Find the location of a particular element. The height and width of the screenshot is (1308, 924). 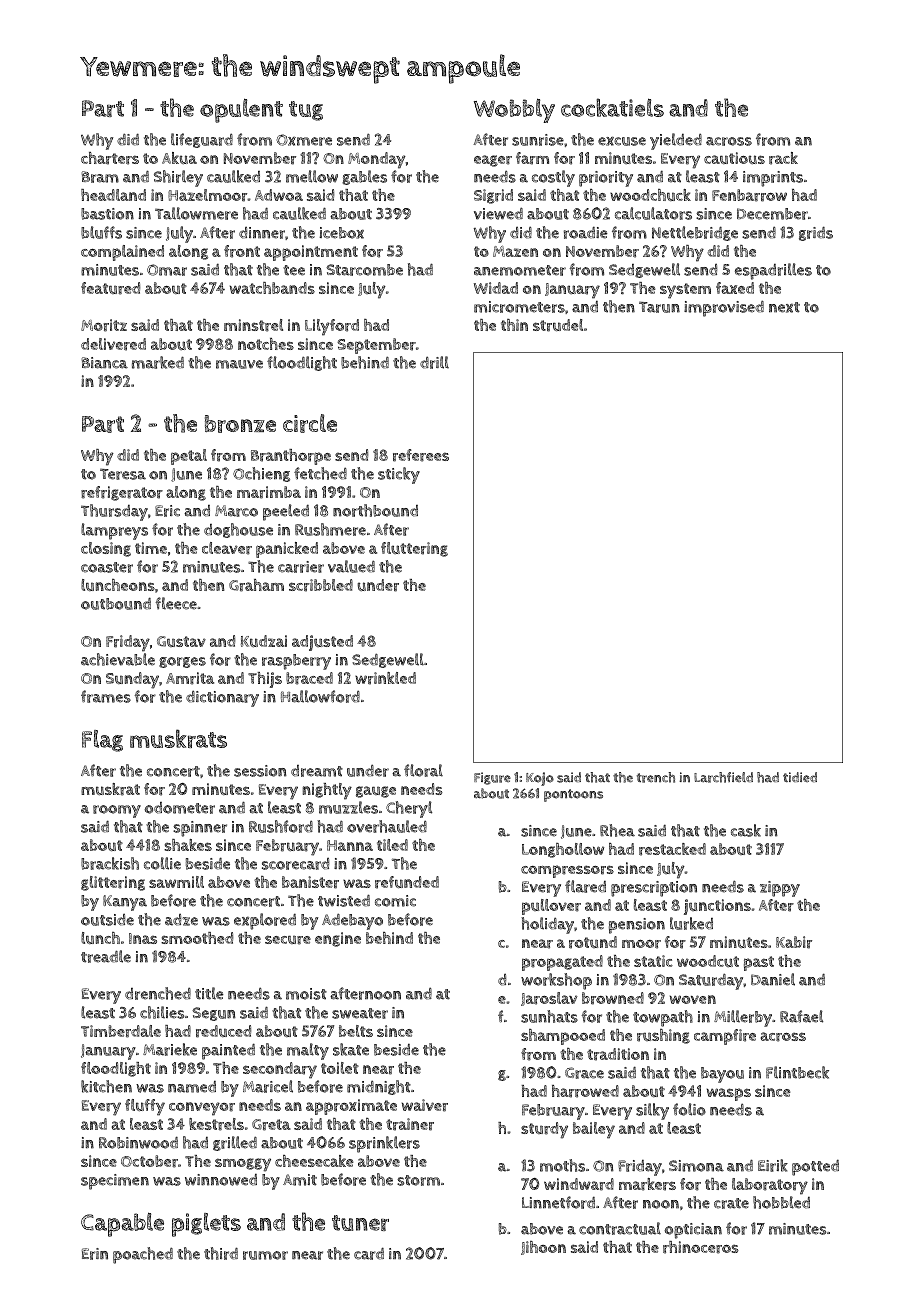

kitchen is located at coordinates (106, 1086).
